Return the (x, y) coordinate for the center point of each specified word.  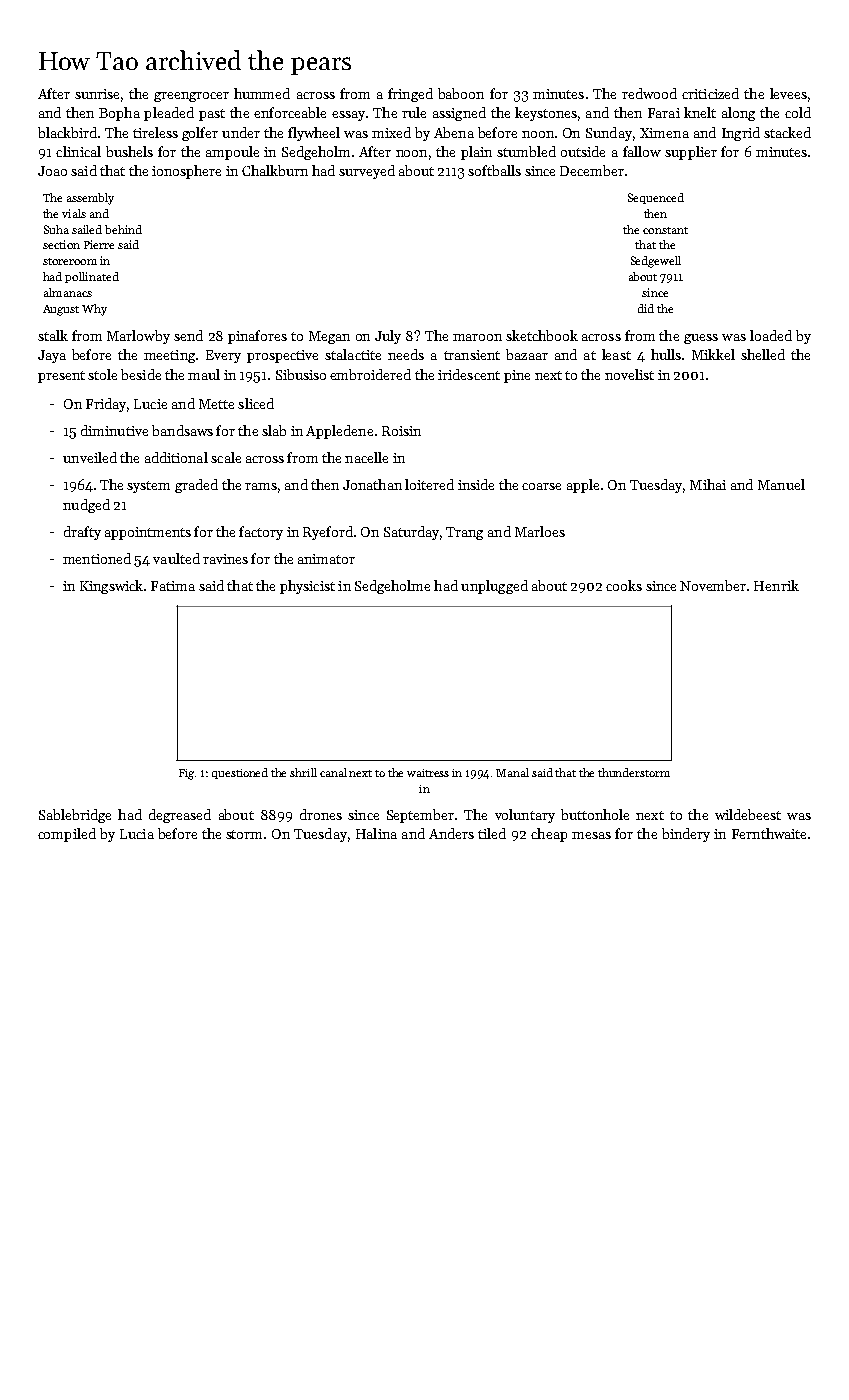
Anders (451, 833)
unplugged (494, 587)
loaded (771, 335)
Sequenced (656, 198)
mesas (591, 835)
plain (476, 153)
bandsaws (182, 430)
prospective (282, 356)
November (713, 585)
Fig (186, 774)
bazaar (527, 354)
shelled (763, 354)
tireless (155, 132)
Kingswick (111, 587)
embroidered (370, 374)
